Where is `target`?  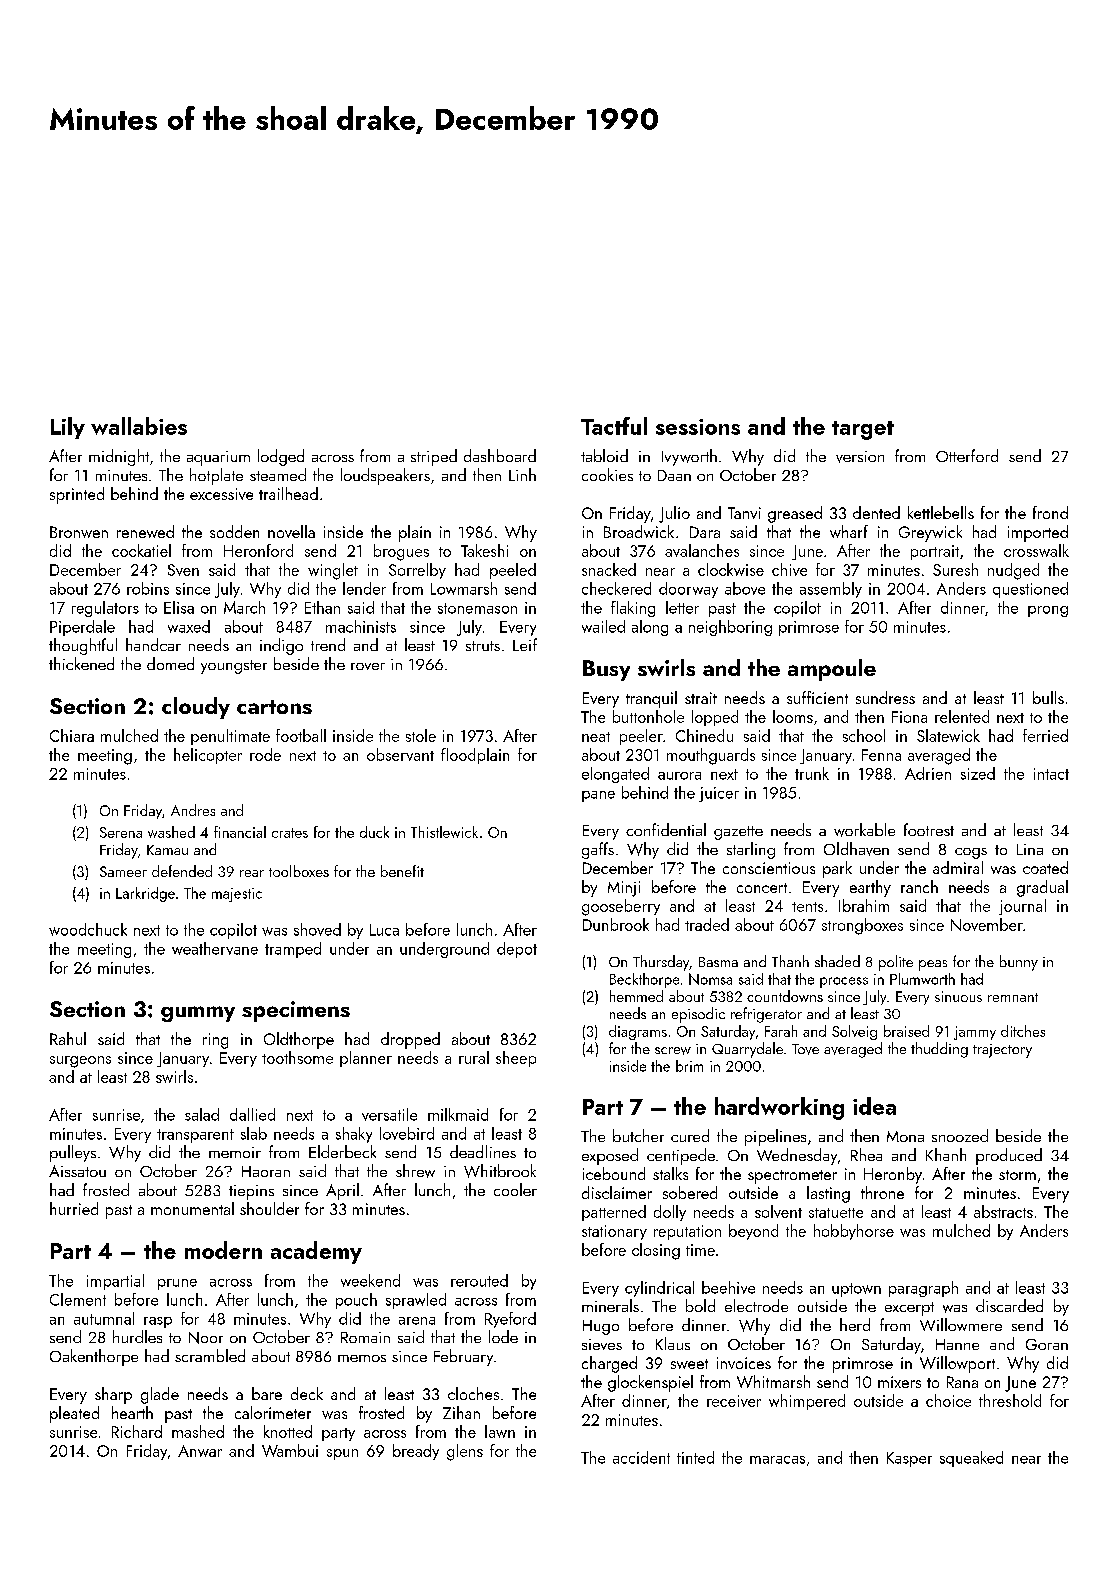 target is located at coordinates (863, 430).
